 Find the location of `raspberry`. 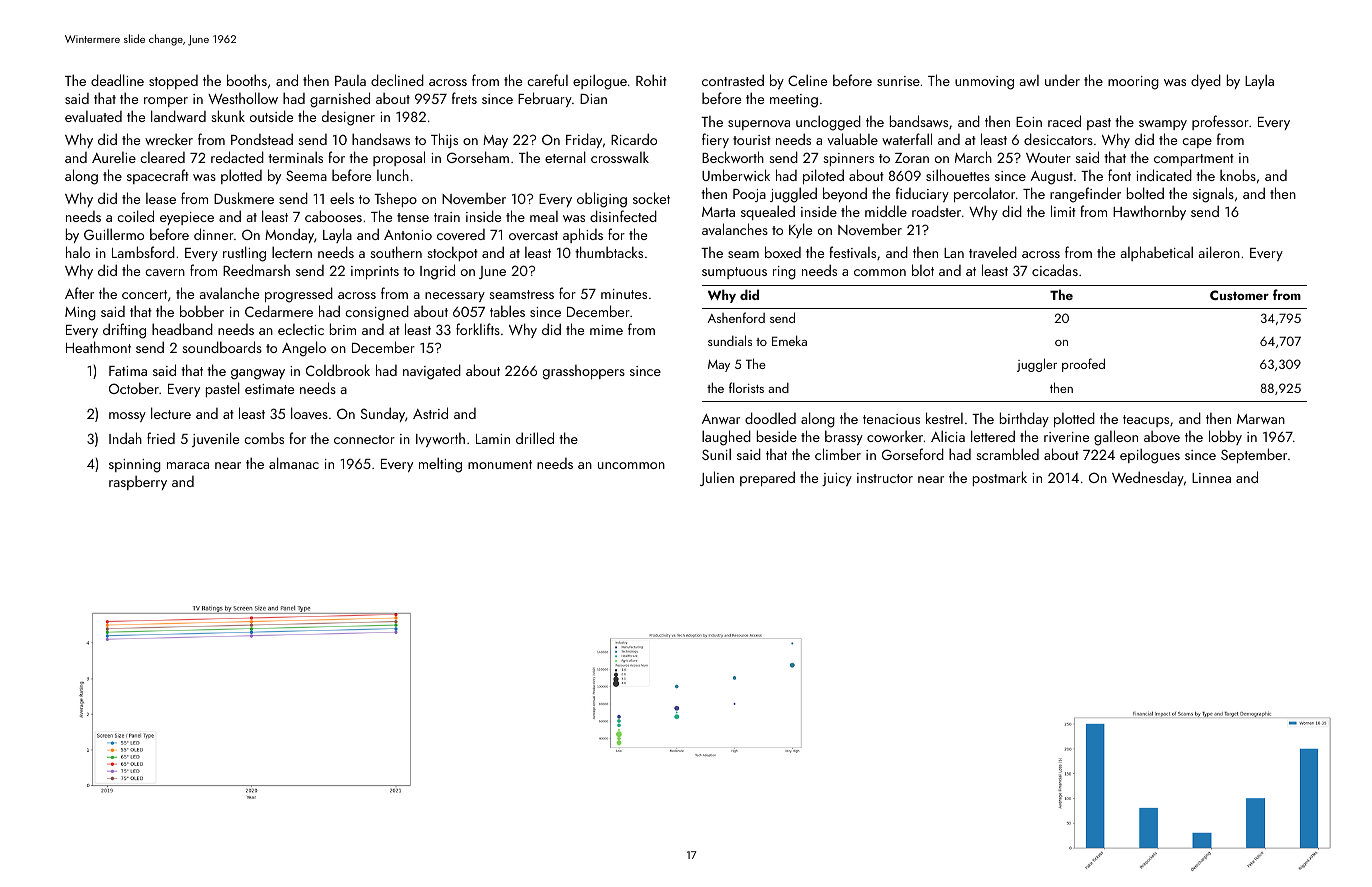

raspberry is located at coordinates (138, 483).
